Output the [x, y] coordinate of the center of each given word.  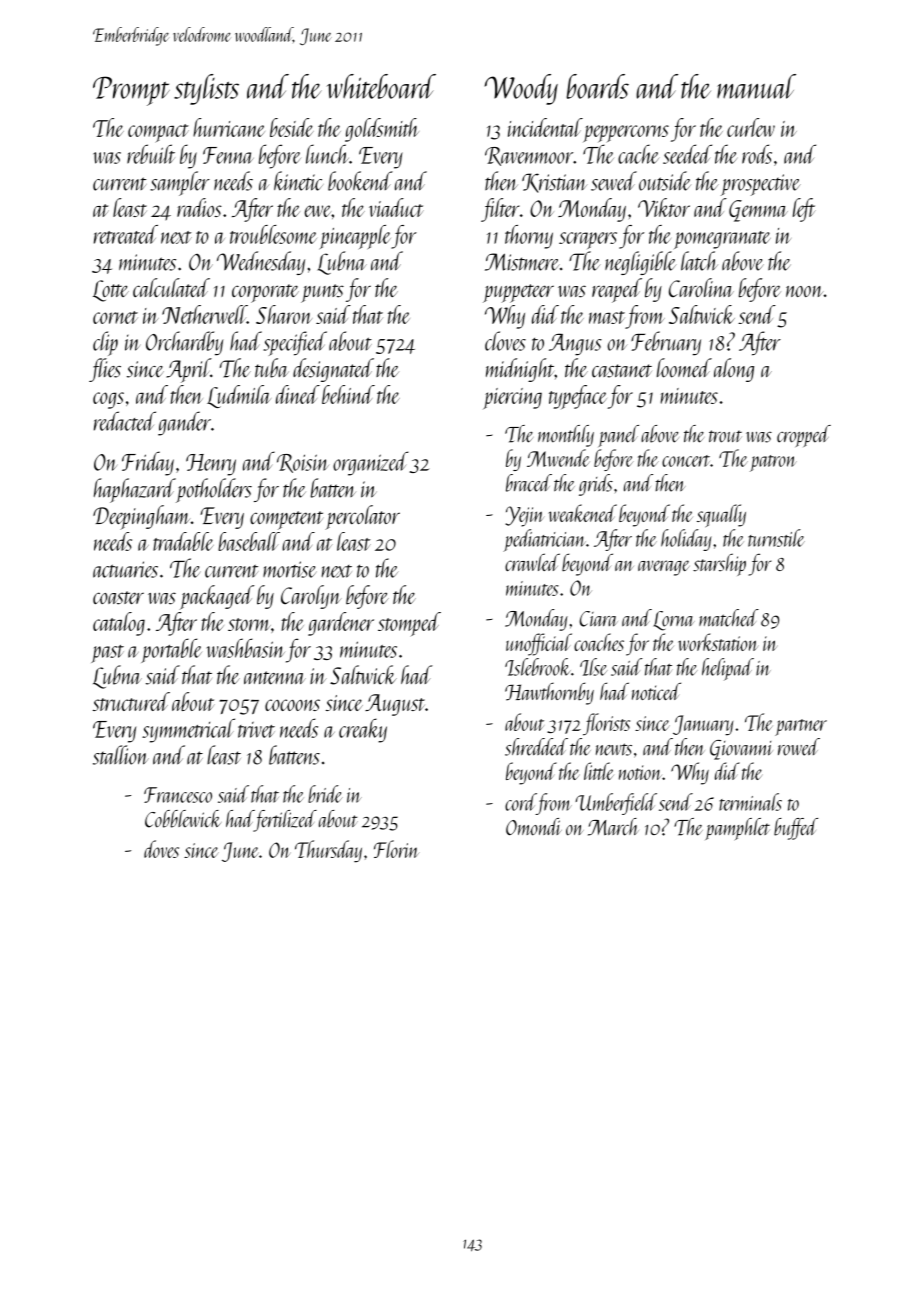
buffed [796, 829]
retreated [126, 234]
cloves [505, 341]
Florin [396, 849]
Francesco [178, 795]
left [804, 210]
